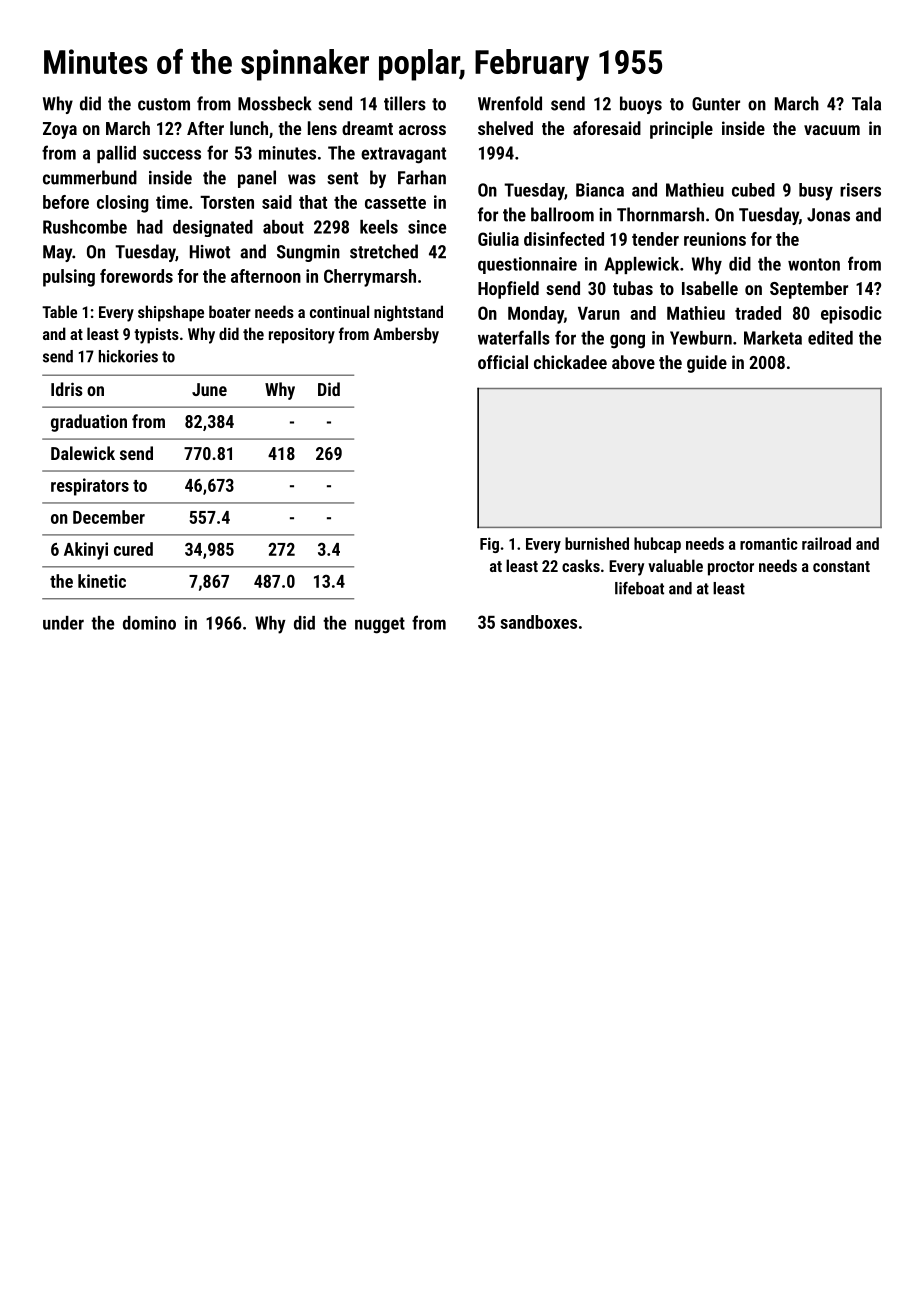  I want to click on valuable, so click(675, 565).
